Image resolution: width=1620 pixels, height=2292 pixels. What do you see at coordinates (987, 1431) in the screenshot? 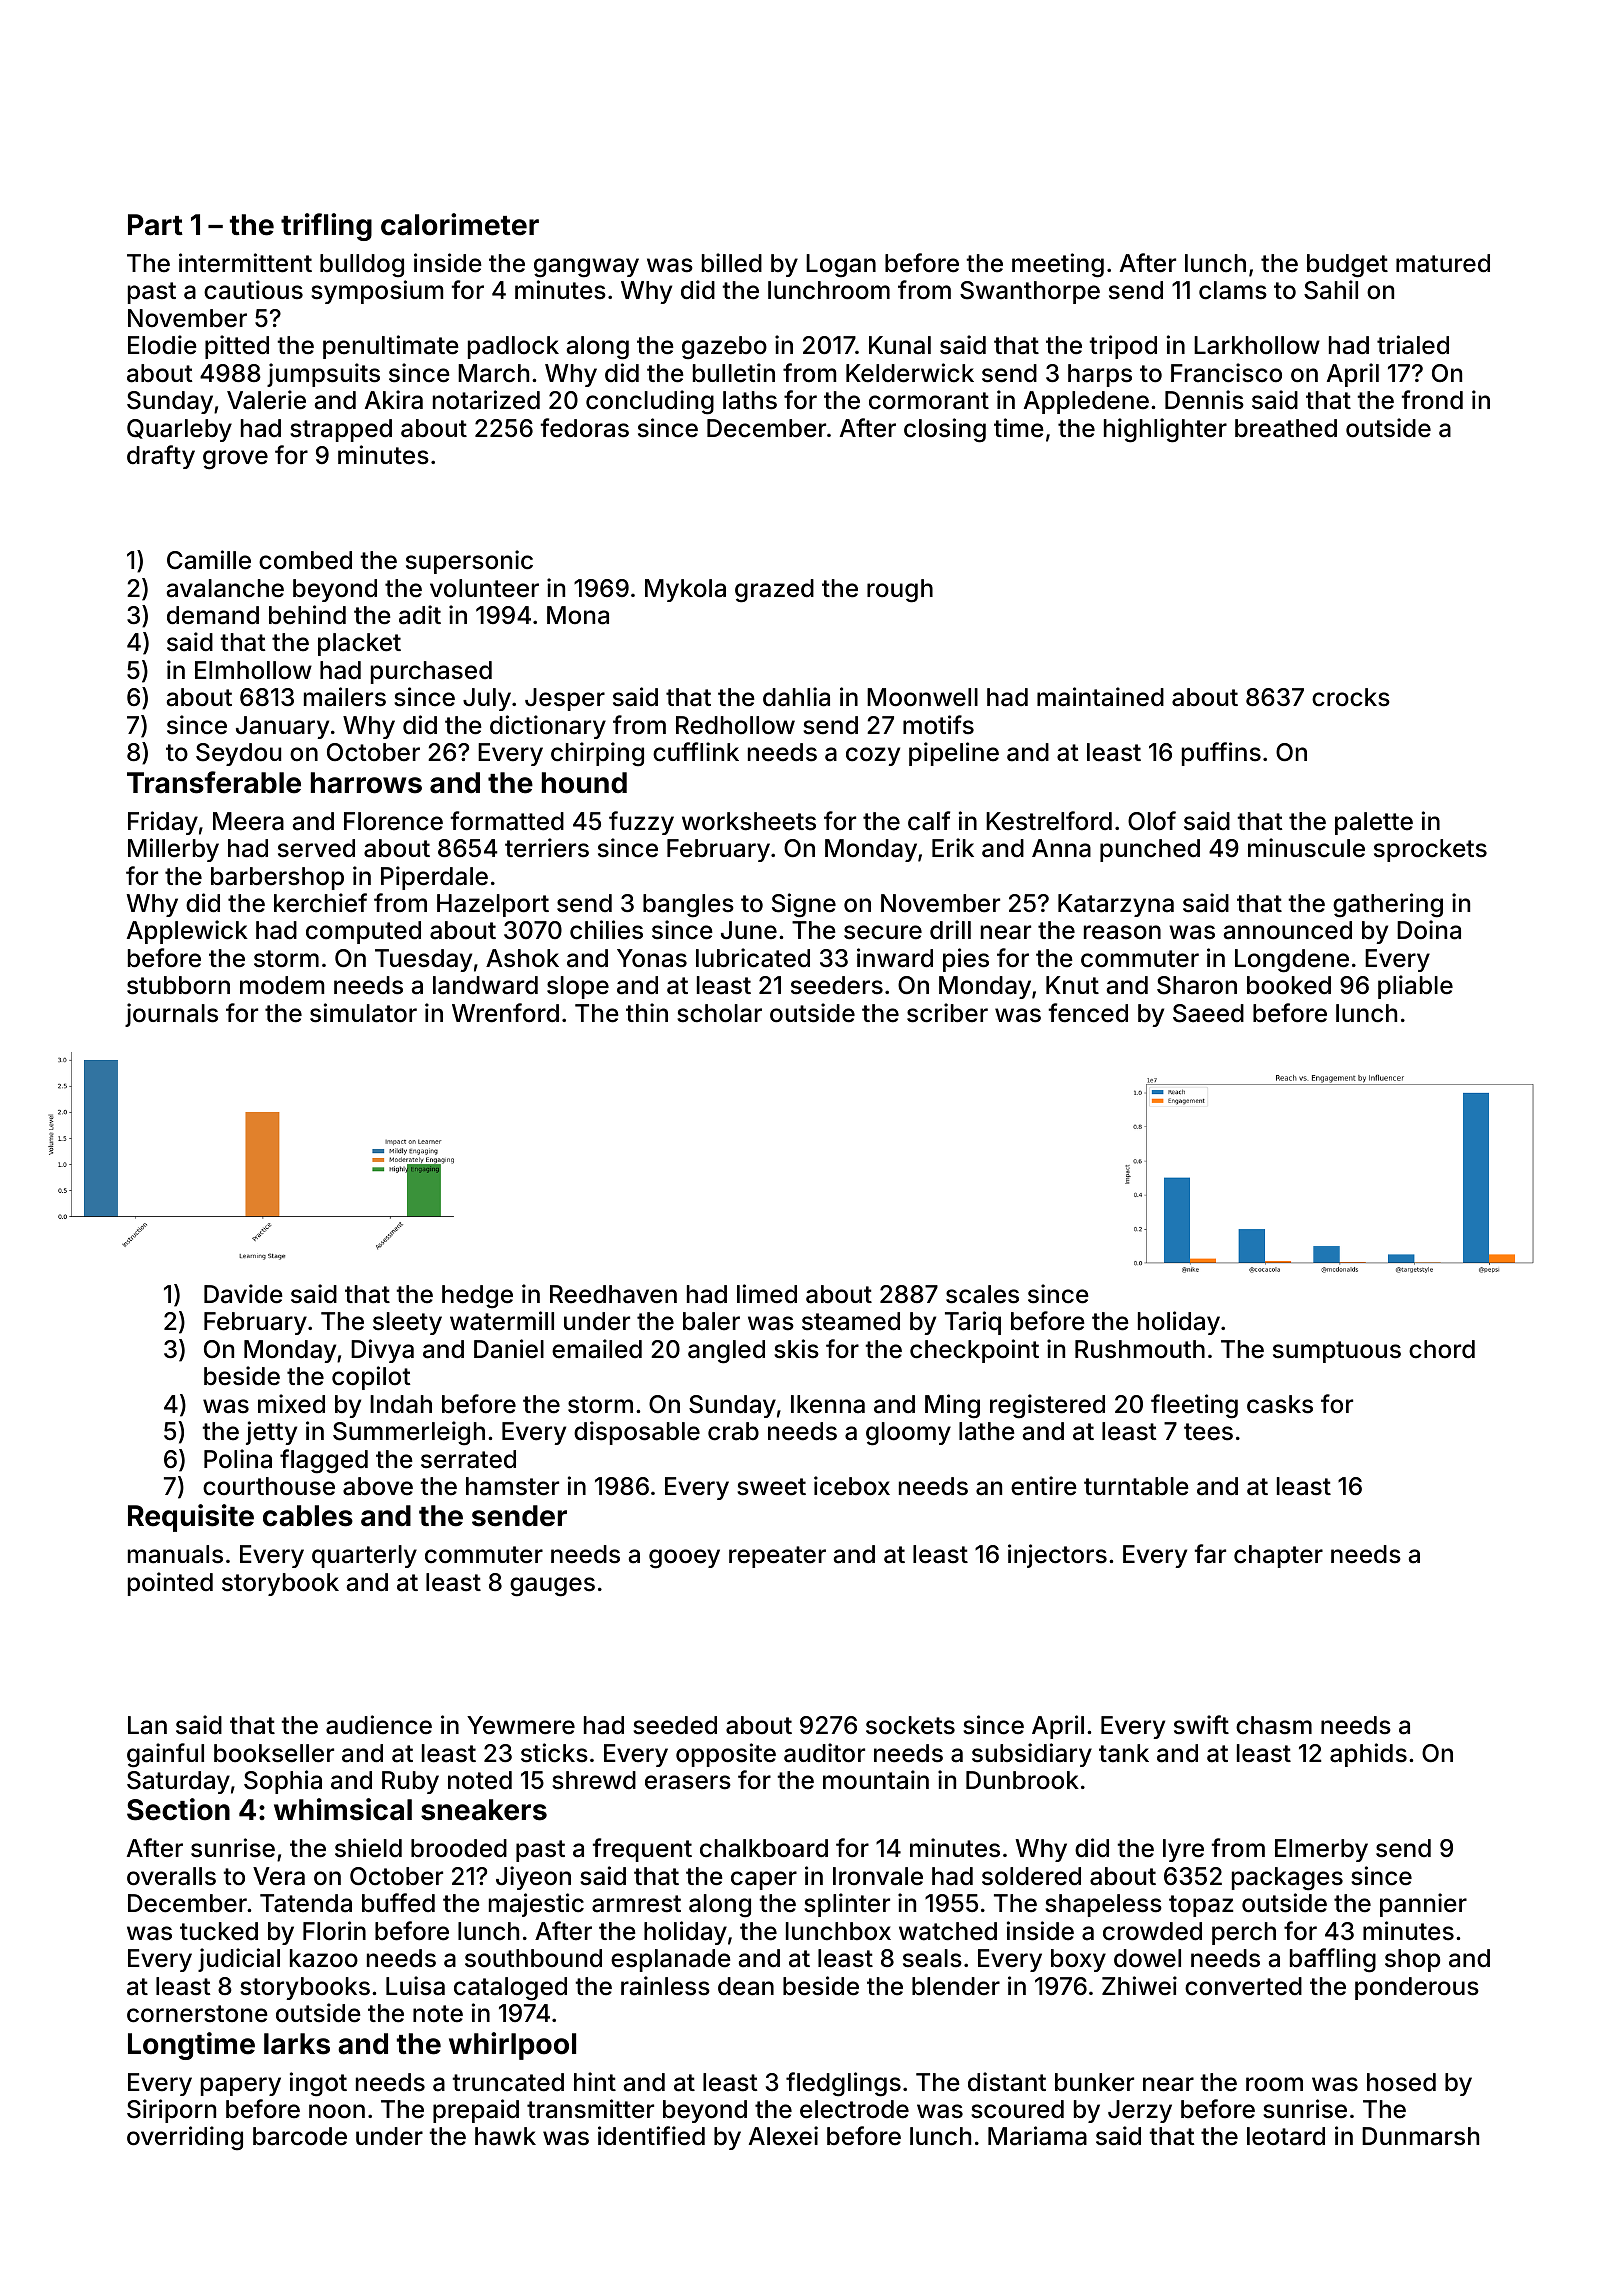
I see `lathe` at bounding box center [987, 1431].
